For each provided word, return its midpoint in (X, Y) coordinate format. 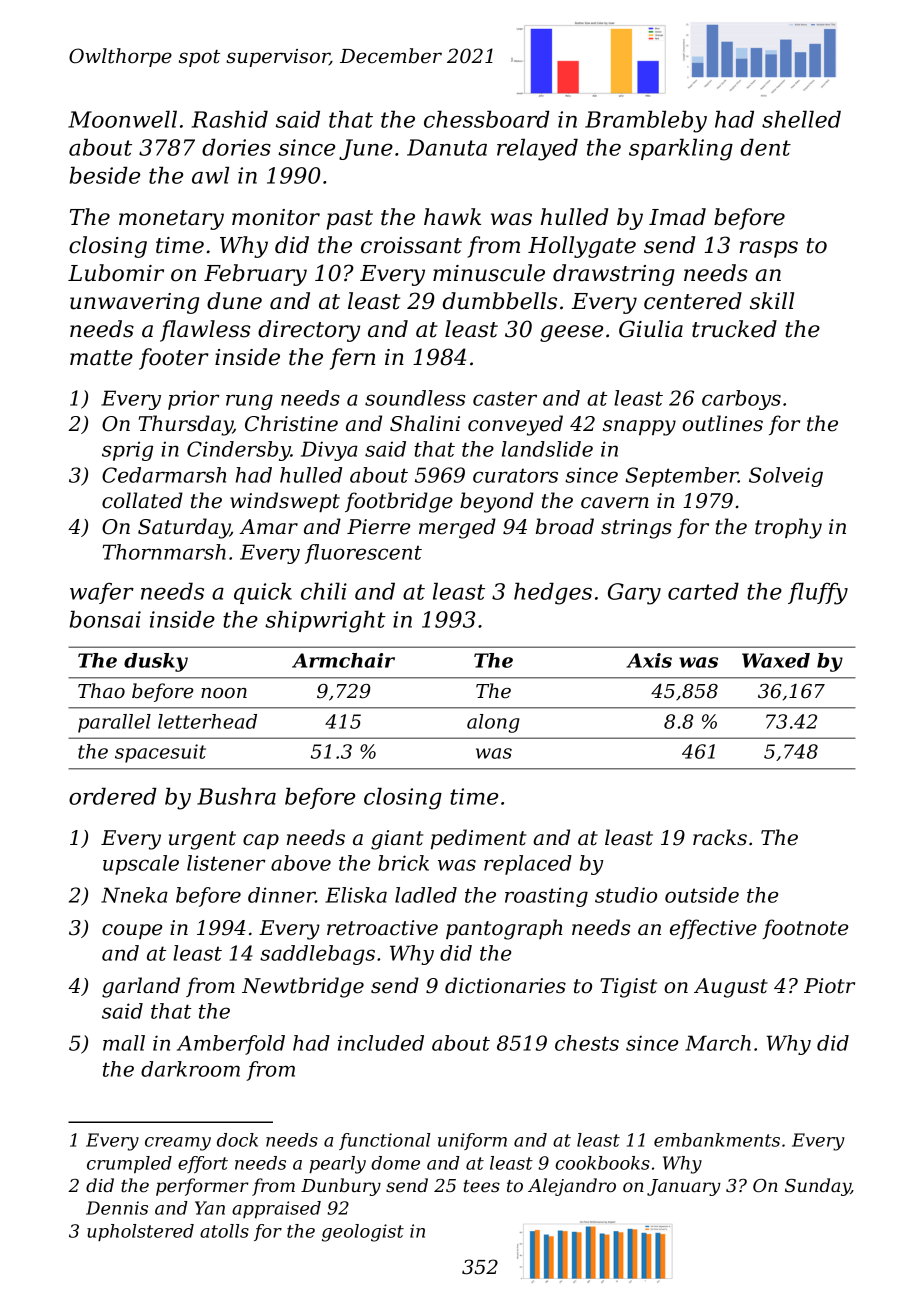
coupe (132, 931)
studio (626, 895)
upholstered (140, 1232)
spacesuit (160, 753)
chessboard (487, 119)
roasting (546, 897)
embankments (717, 1140)
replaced (528, 865)
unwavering (134, 303)
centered (693, 301)
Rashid (230, 119)
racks (720, 837)
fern (352, 359)
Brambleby (646, 121)
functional (384, 1141)
